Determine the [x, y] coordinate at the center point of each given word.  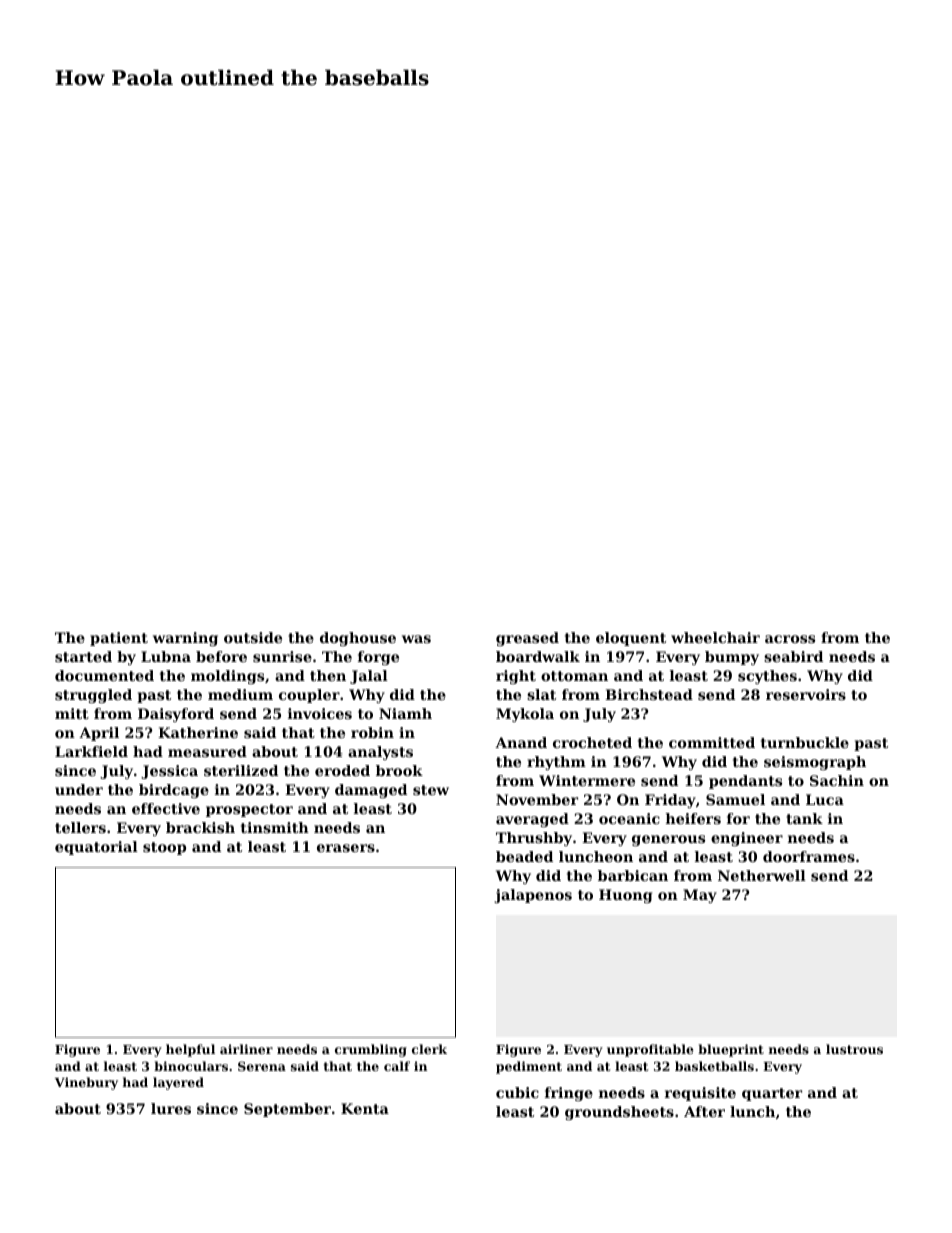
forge [378, 658]
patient [119, 639]
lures [171, 1108]
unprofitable [650, 1050]
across [790, 639]
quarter [772, 1094]
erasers [346, 848]
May [700, 896]
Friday [670, 801]
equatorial [96, 848]
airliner [246, 1049]
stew [431, 790]
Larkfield [91, 751]
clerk [429, 1049]
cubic [517, 1092]
